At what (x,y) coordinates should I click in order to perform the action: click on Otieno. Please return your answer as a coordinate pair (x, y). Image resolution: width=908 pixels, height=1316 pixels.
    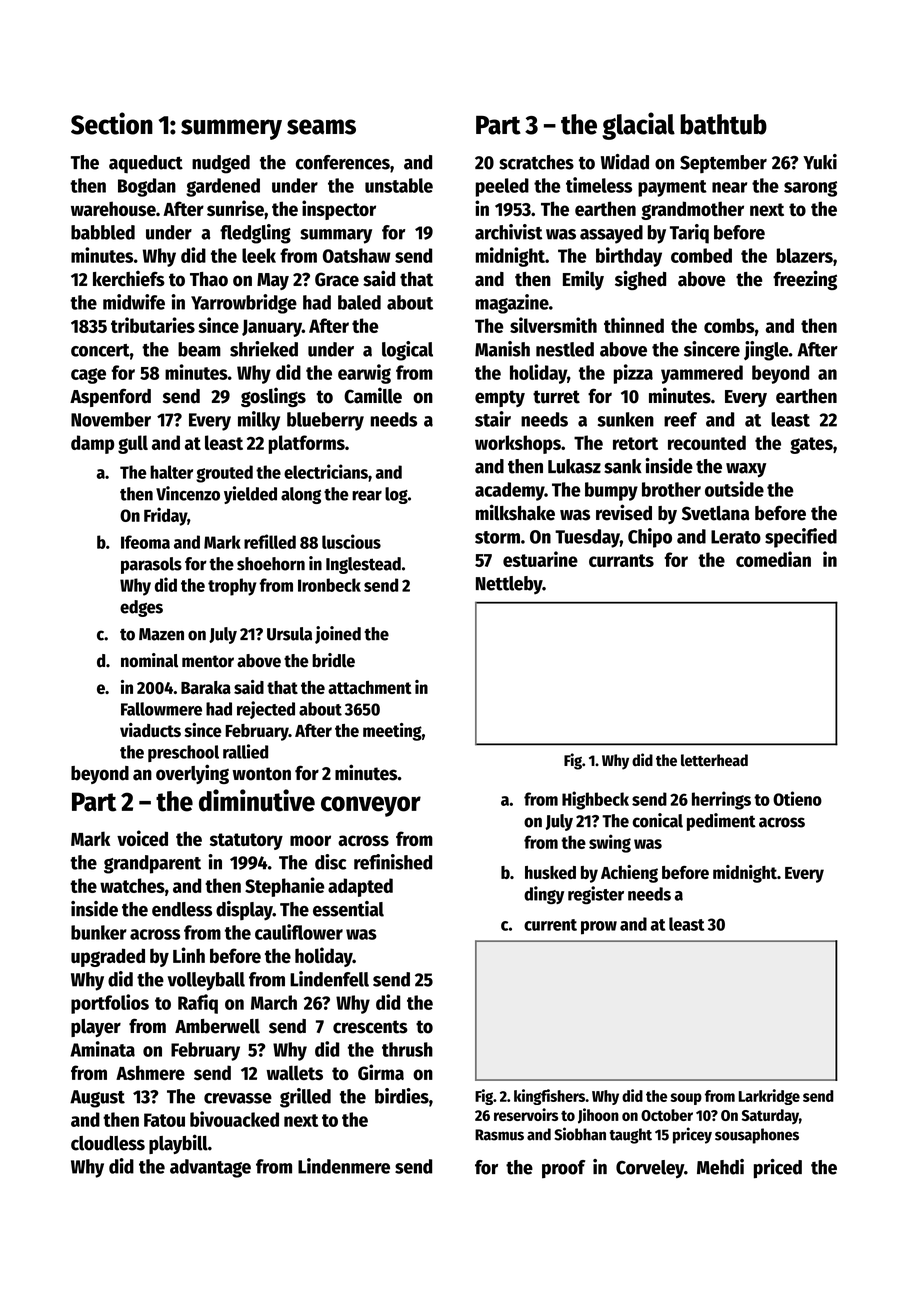
    Looking at the image, I should click on (797, 798).
